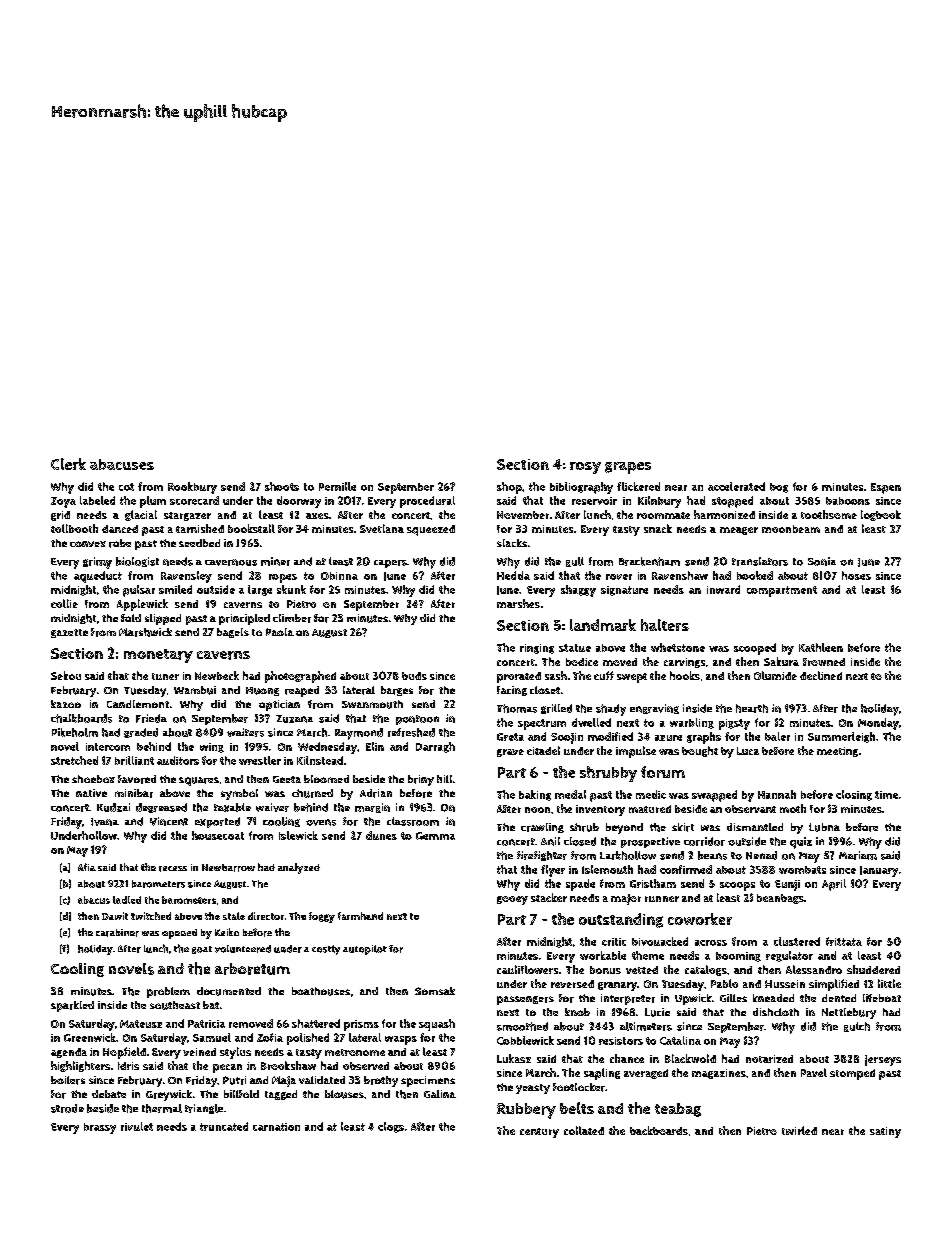  I want to click on brassy, so click(100, 1128).
